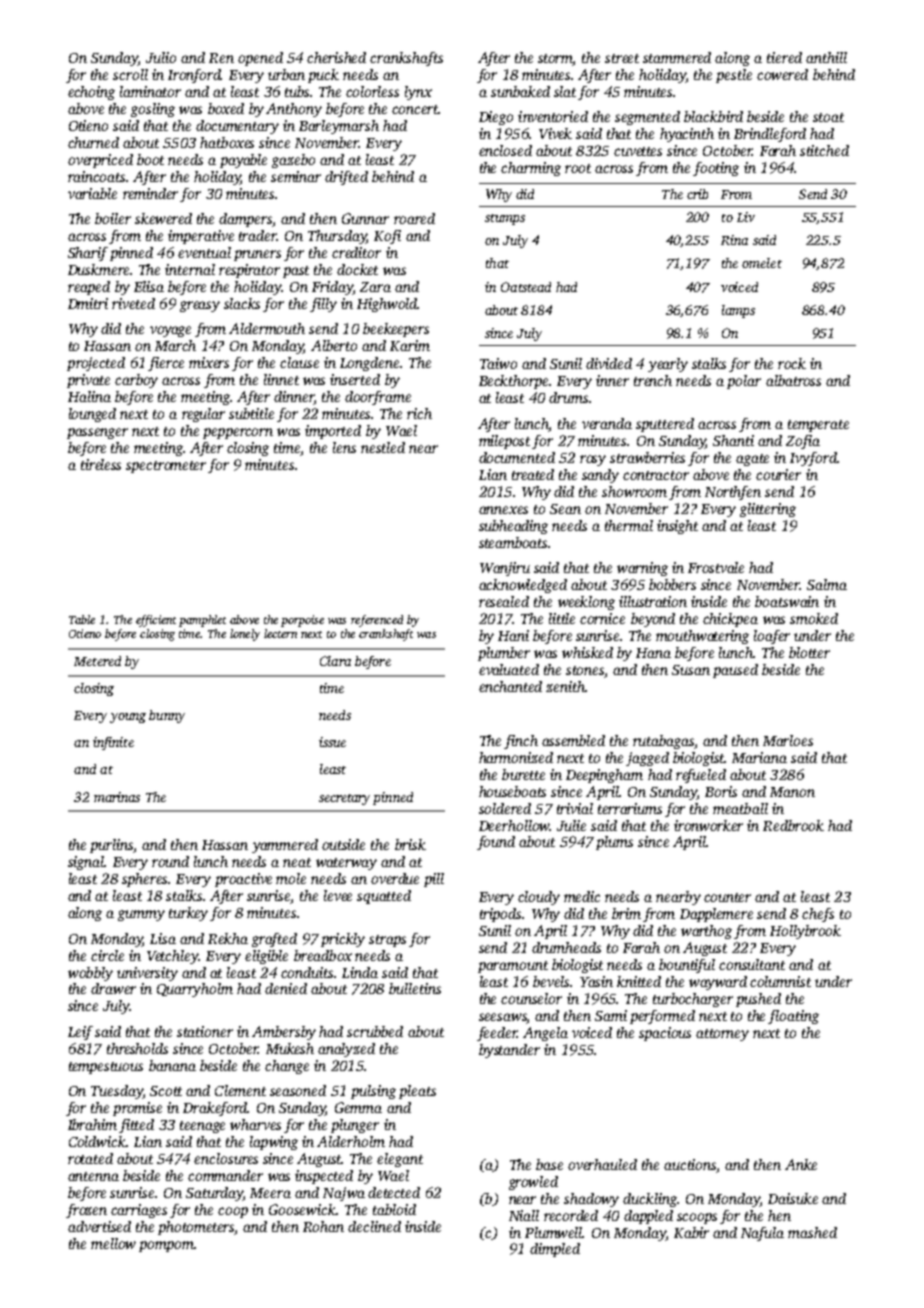 This screenshot has width=924, height=1308. I want to click on echoing, so click(91, 93).
